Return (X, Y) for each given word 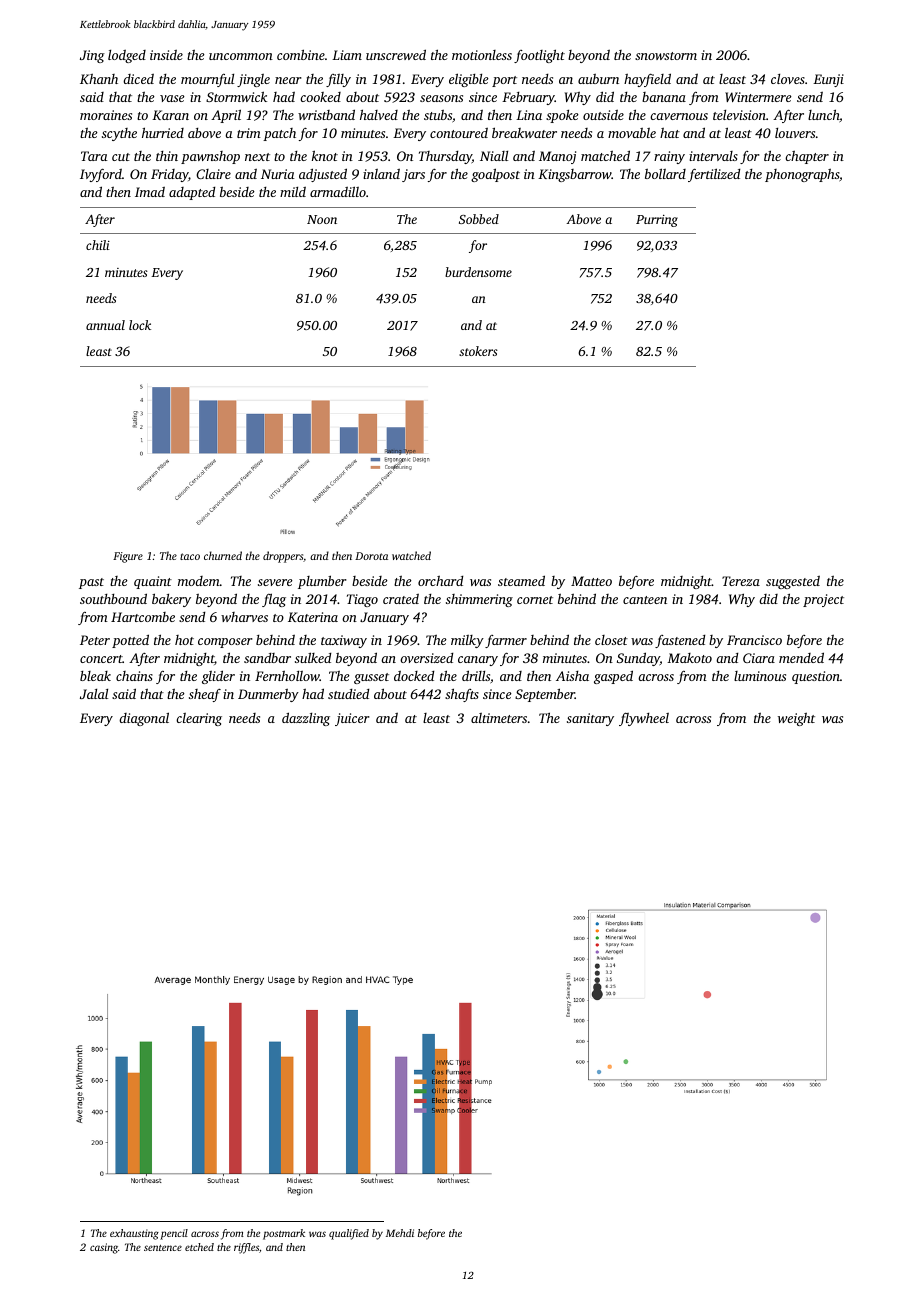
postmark (284, 1234)
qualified (349, 1234)
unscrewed (396, 54)
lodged (127, 56)
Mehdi (400, 1233)
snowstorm (666, 56)
